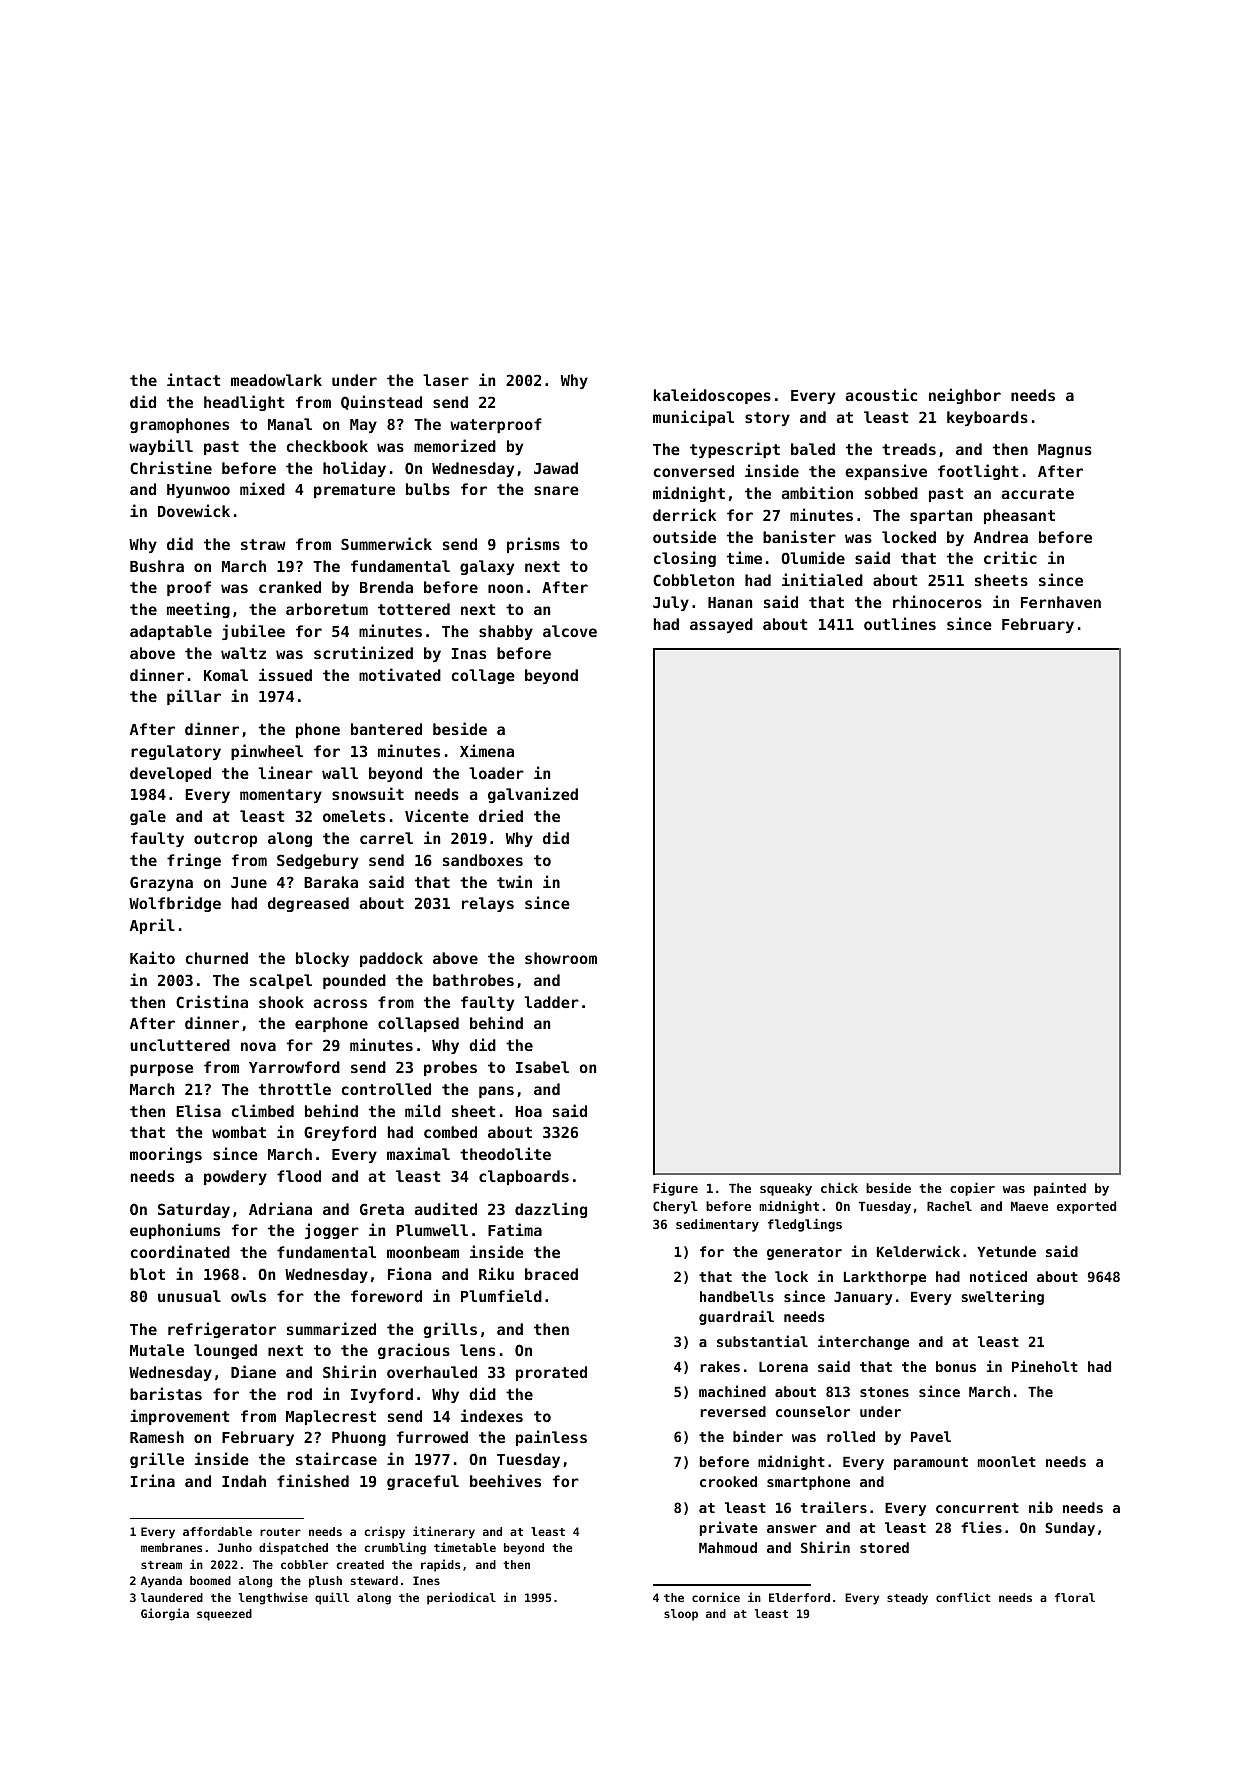 This document has height=1770, width=1251. What do you see at coordinates (332, 1598) in the document?
I see `quill` at bounding box center [332, 1598].
